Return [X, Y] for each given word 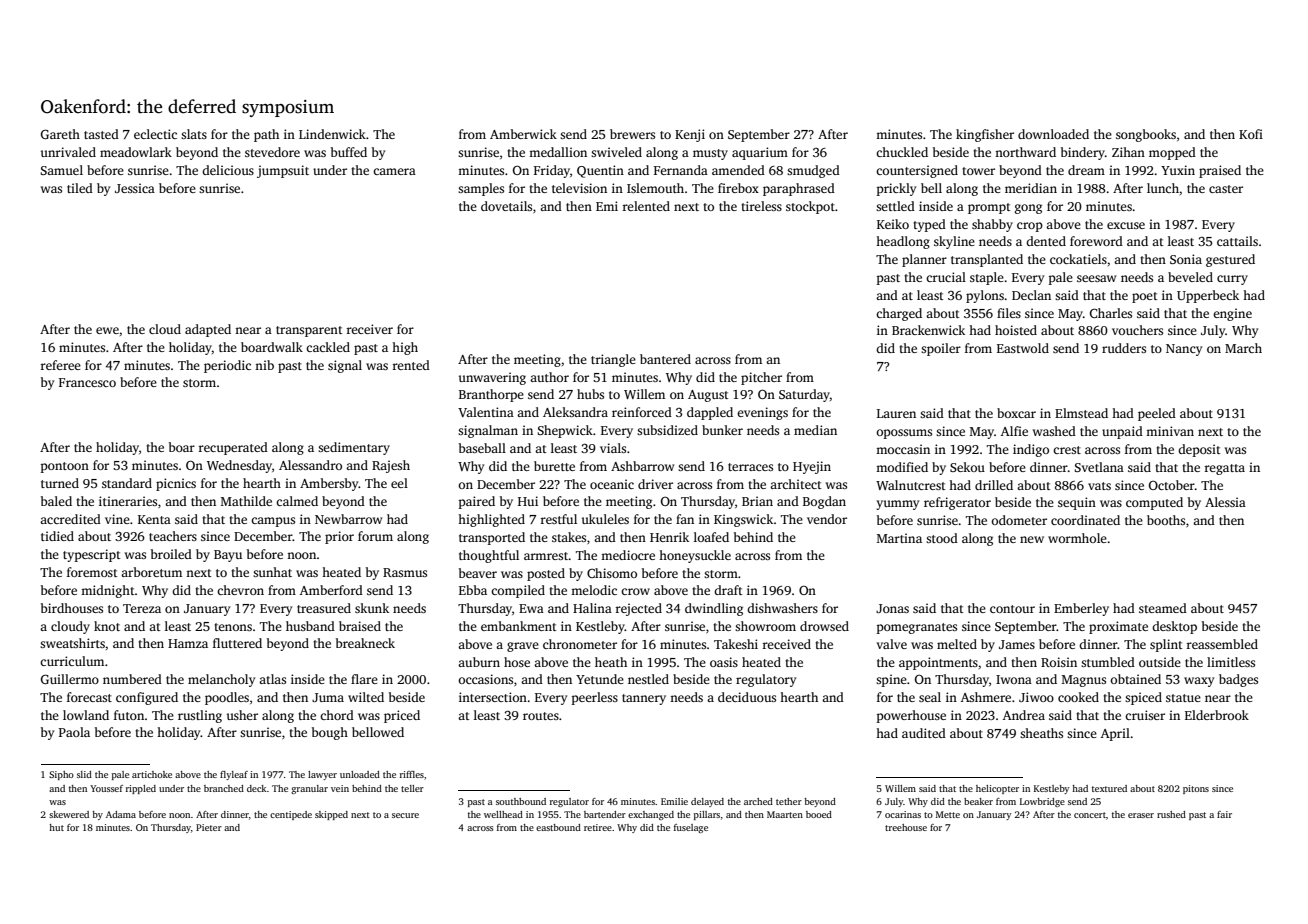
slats [194, 134]
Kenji [690, 135]
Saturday [804, 395]
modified [902, 467]
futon [129, 715]
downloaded [1053, 134]
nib [264, 365]
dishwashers [782, 608]
